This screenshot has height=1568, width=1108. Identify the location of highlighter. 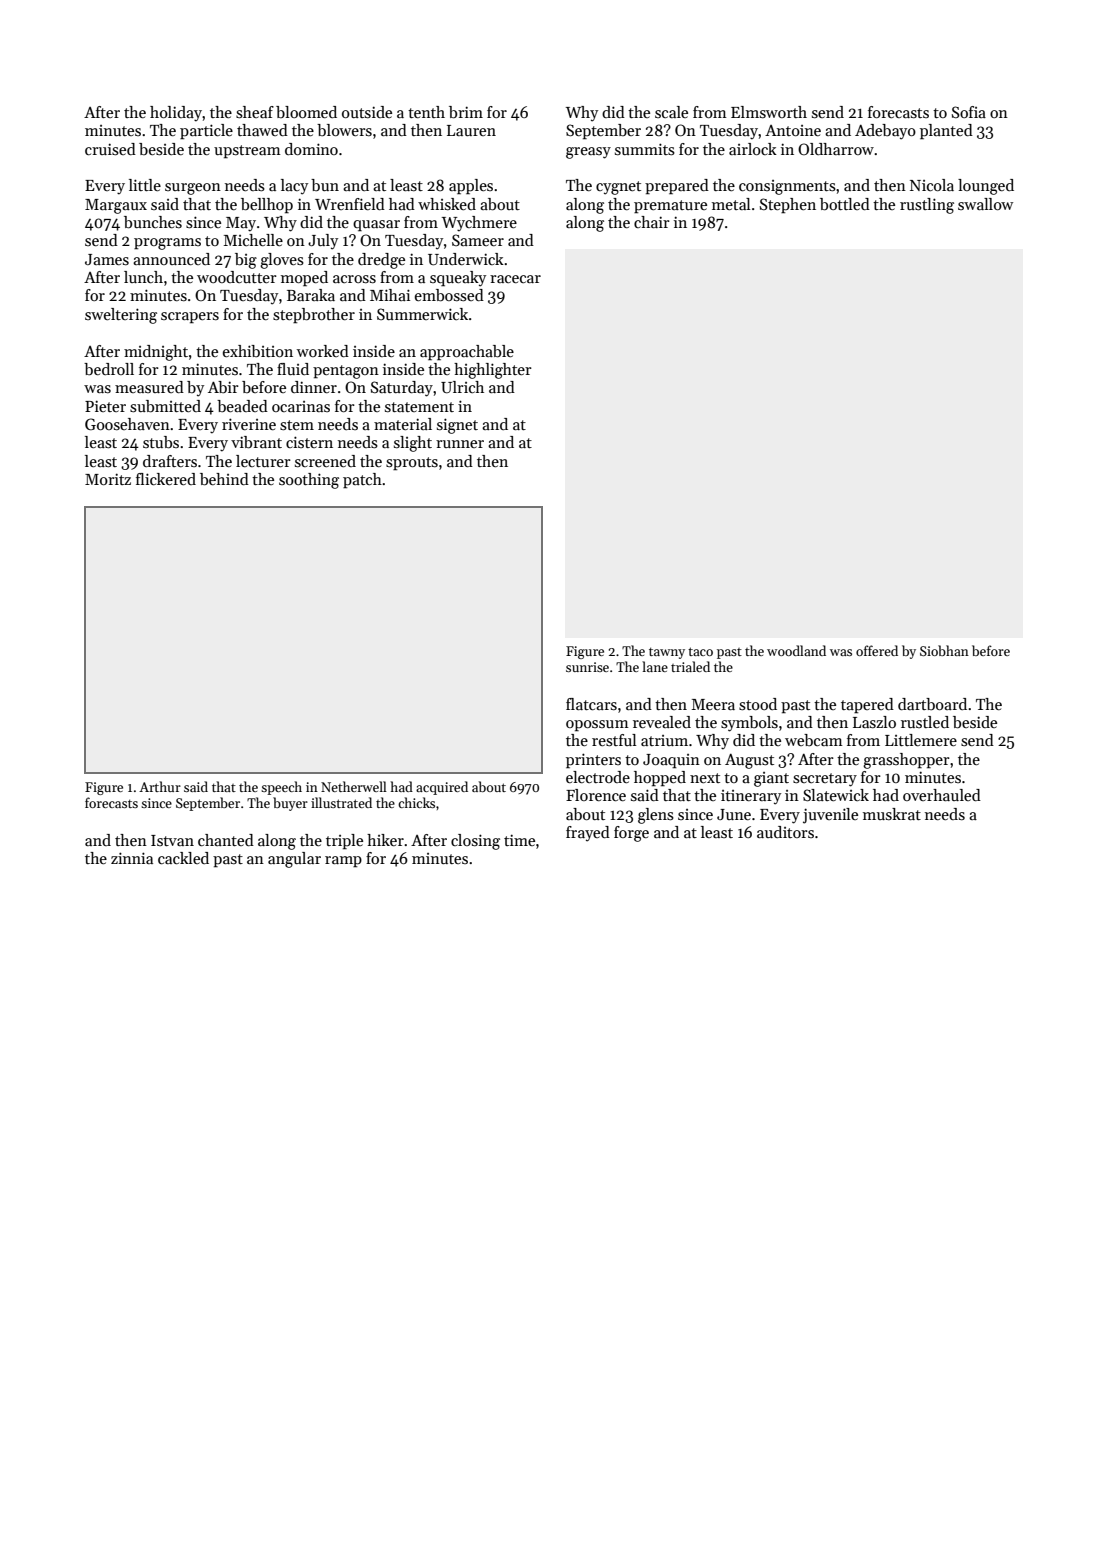
(493, 371).
